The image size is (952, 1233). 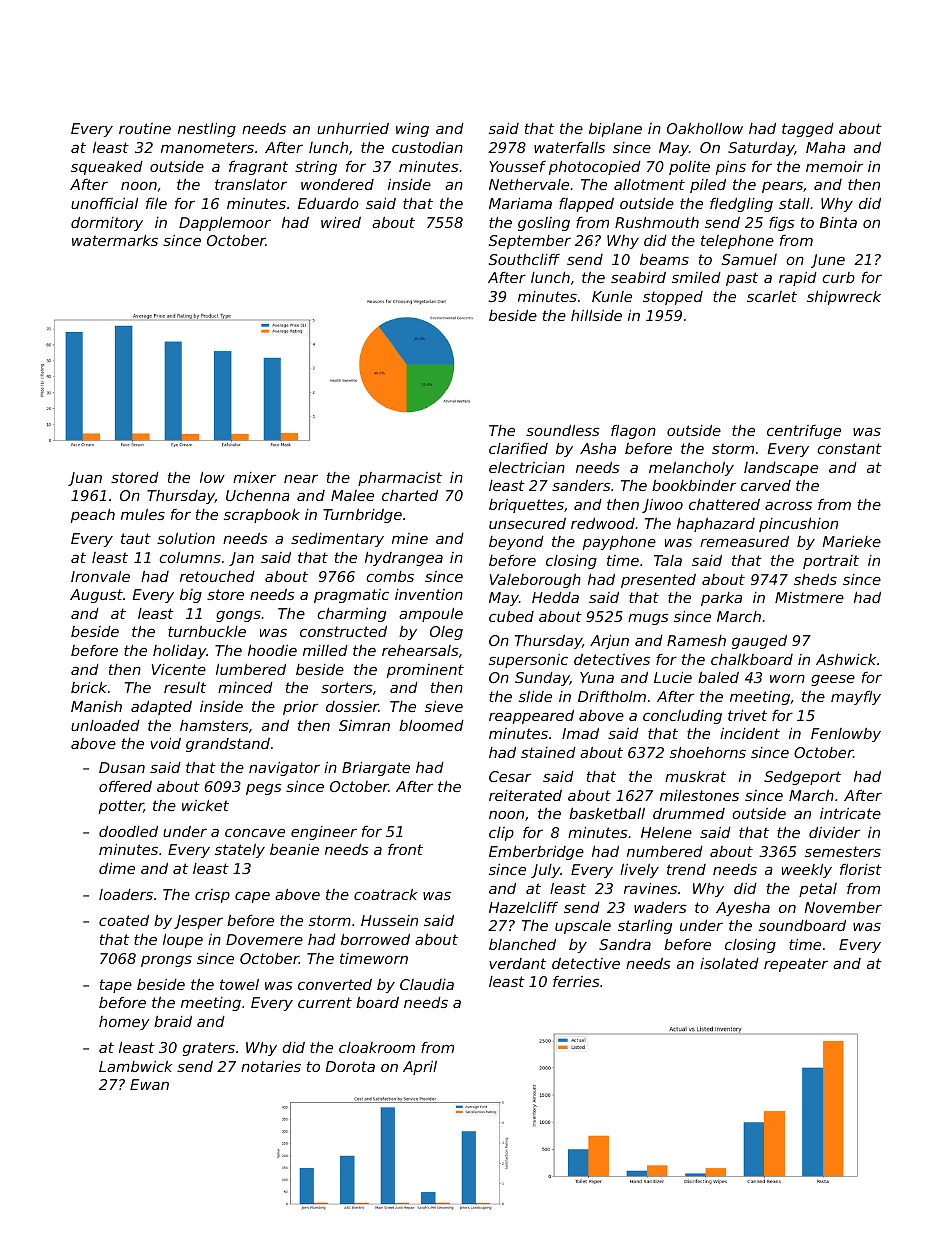 I want to click on Binta, so click(x=838, y=222).
